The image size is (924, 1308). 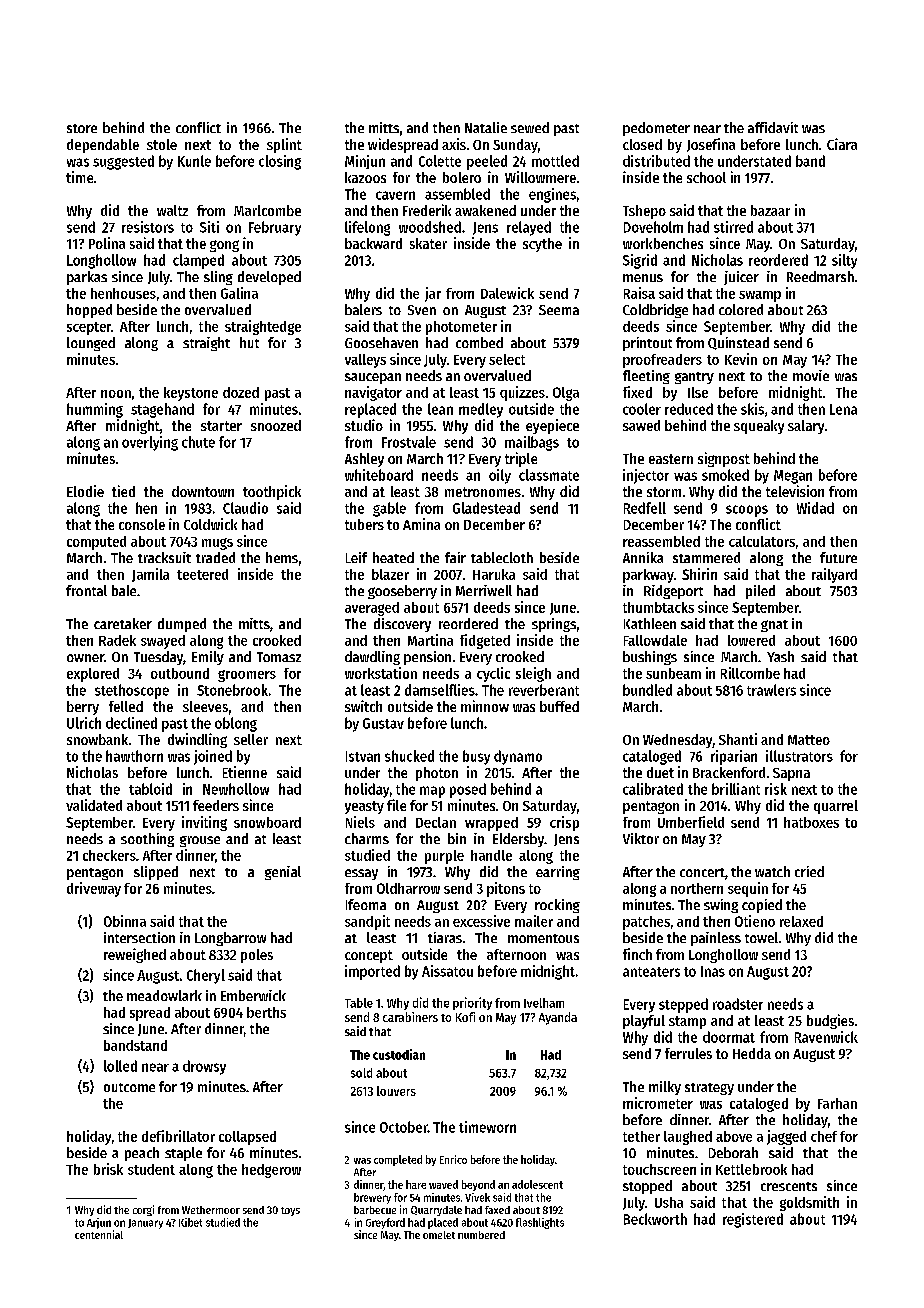 I want to click on Brackenford, so click(x=729, y=772).
